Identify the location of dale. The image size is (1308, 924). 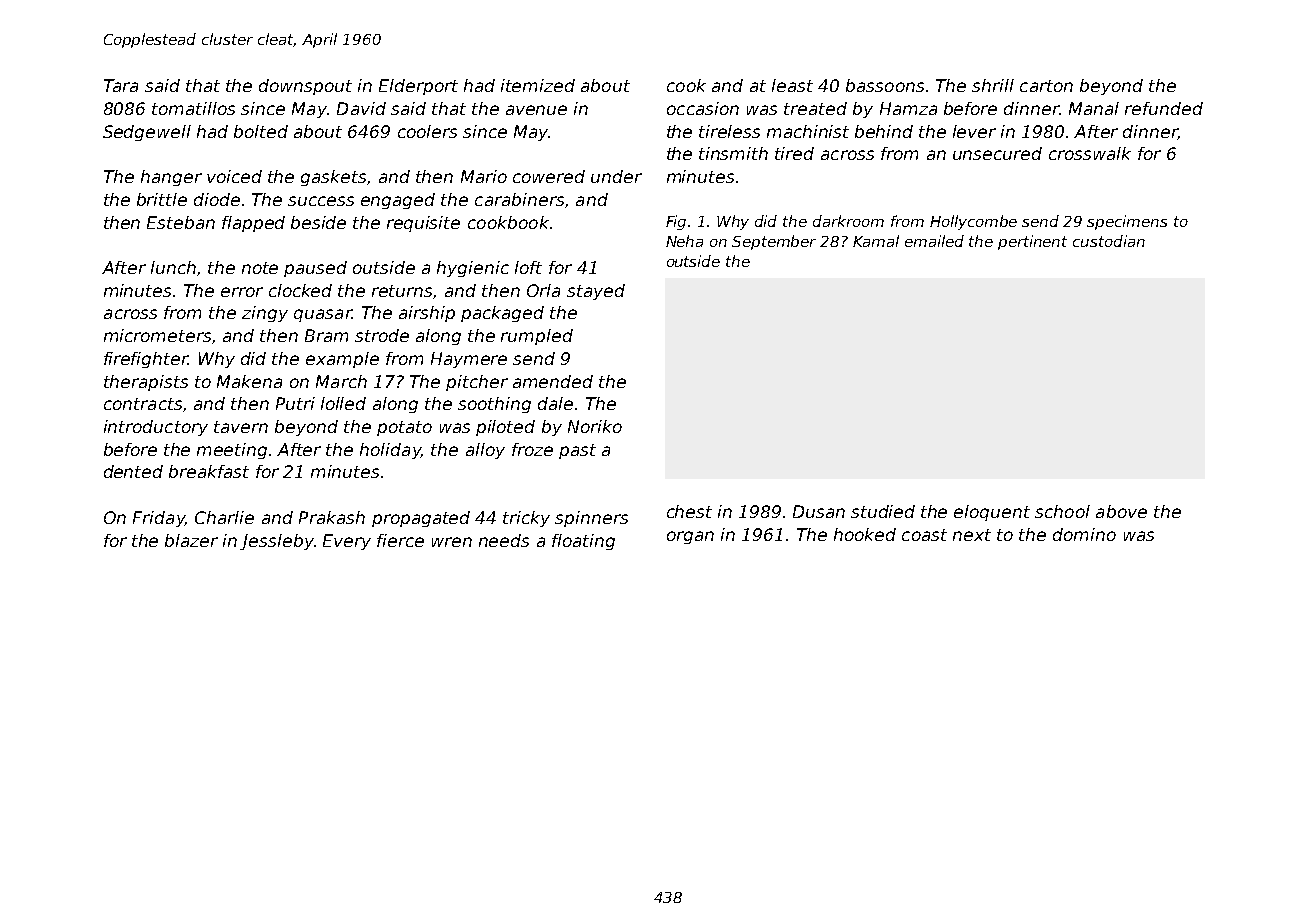
(555, 403).
